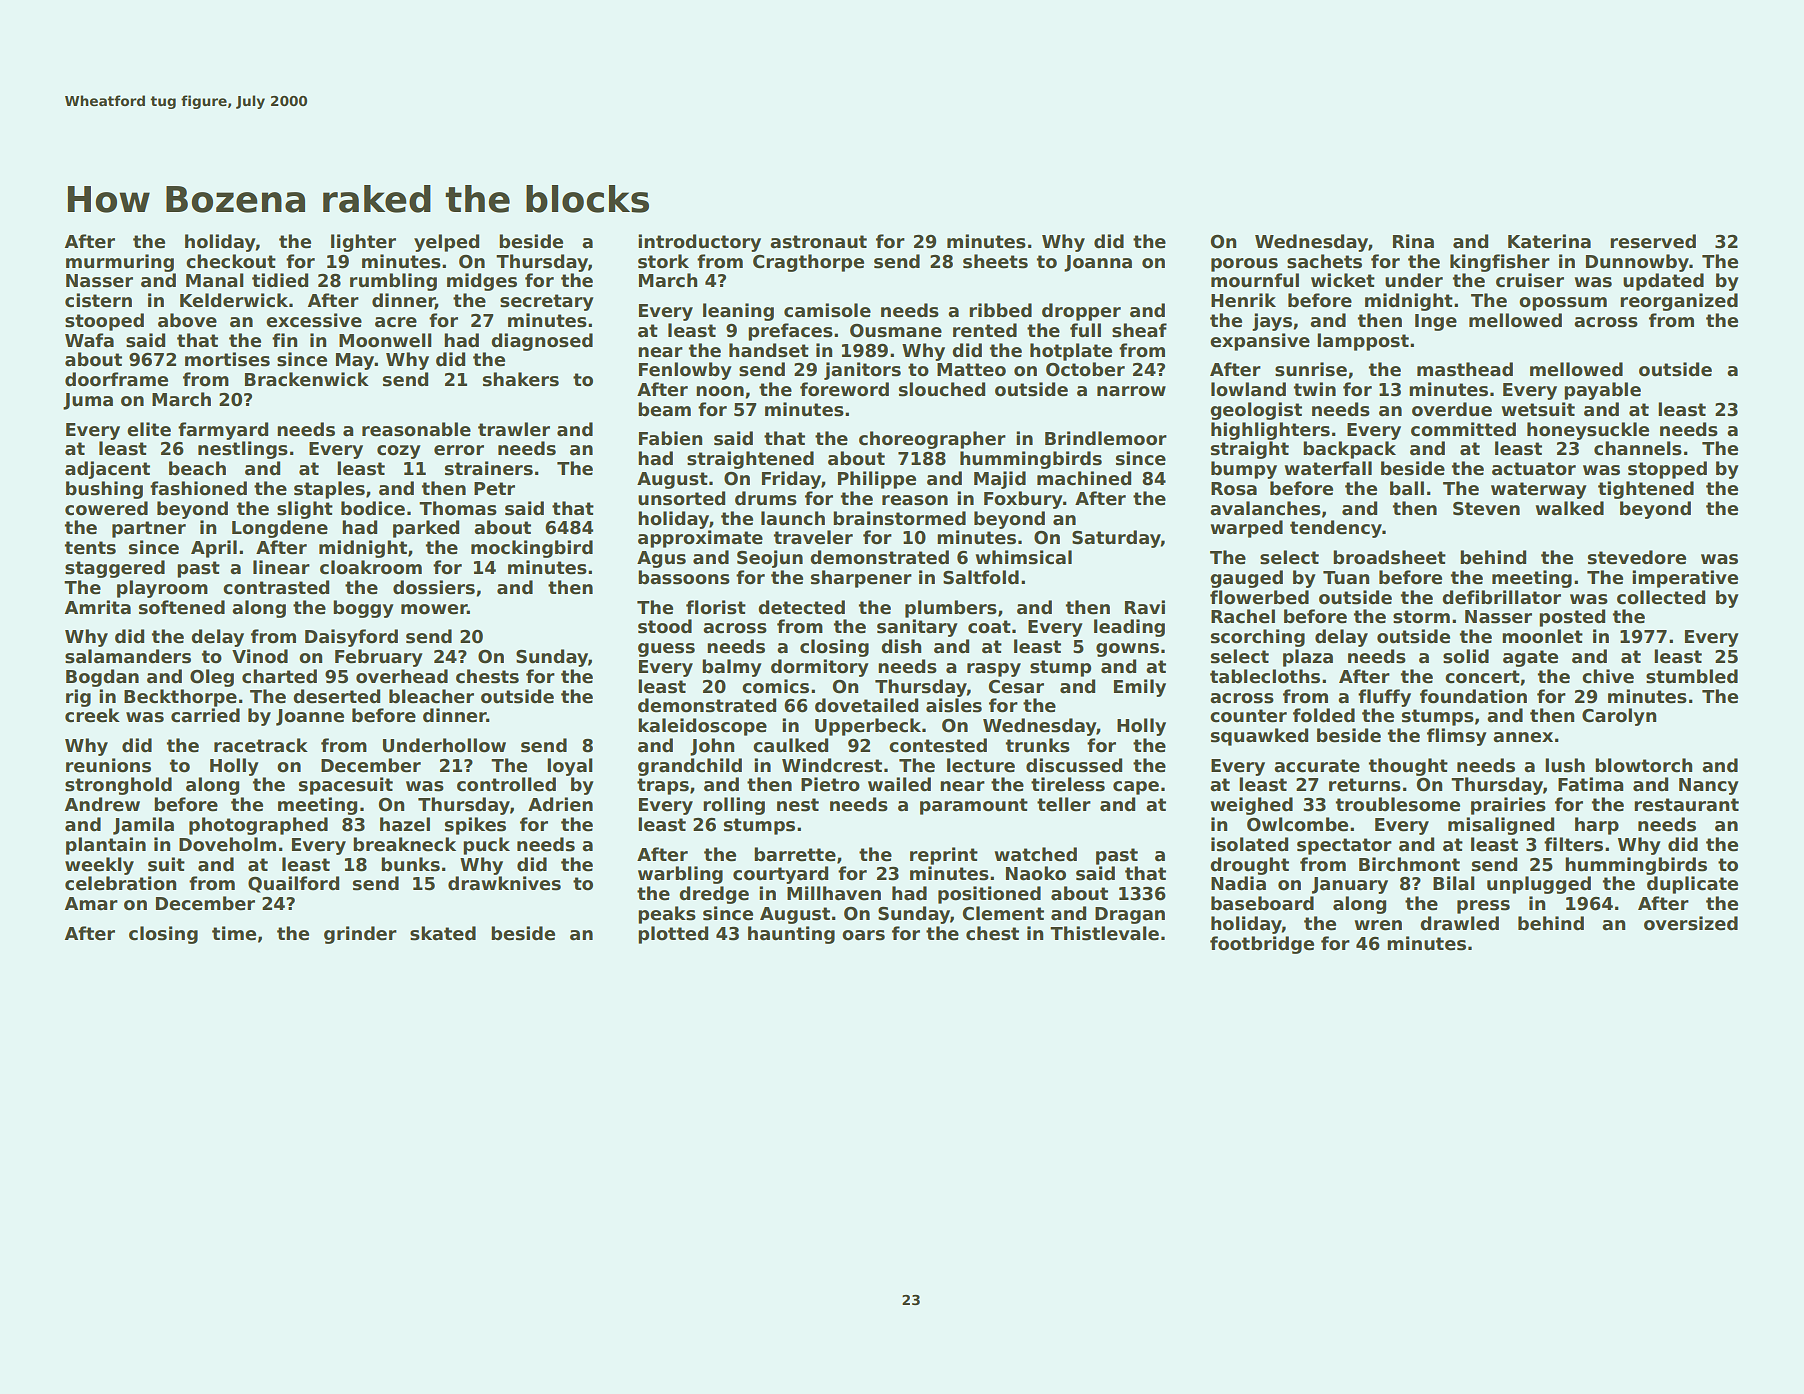  What do you see at coordinates (293, 884) in the screenshot?
I see `Quailford` at bounding box center [293, 884].
